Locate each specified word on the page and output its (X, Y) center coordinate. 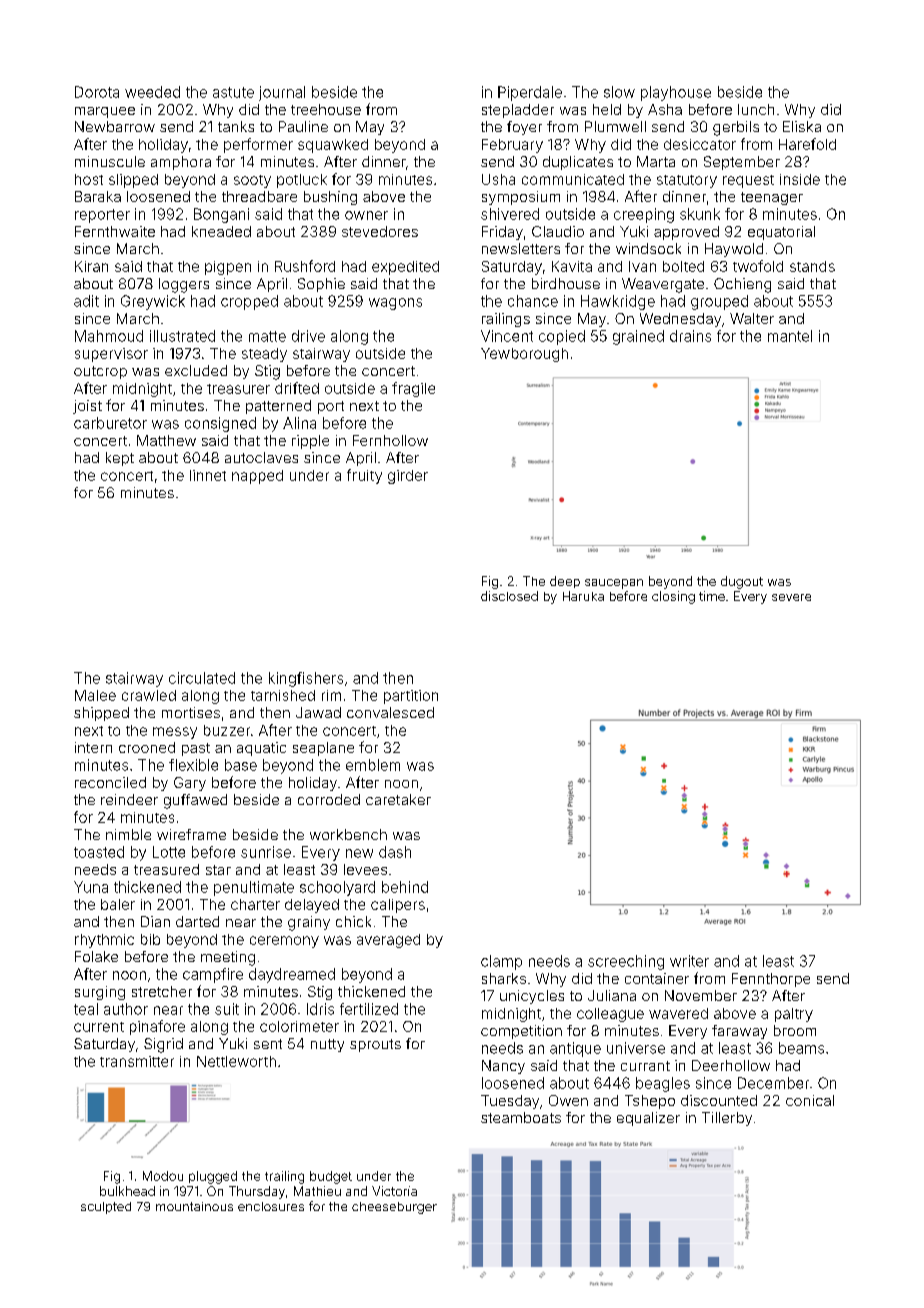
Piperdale (530, 93)
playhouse (676, 93)
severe (791, 597)
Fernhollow (390, 440)
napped (257, 477)
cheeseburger (394, 1208)
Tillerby (727, 1119)
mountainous (194, 1206)
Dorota (97, 92)
